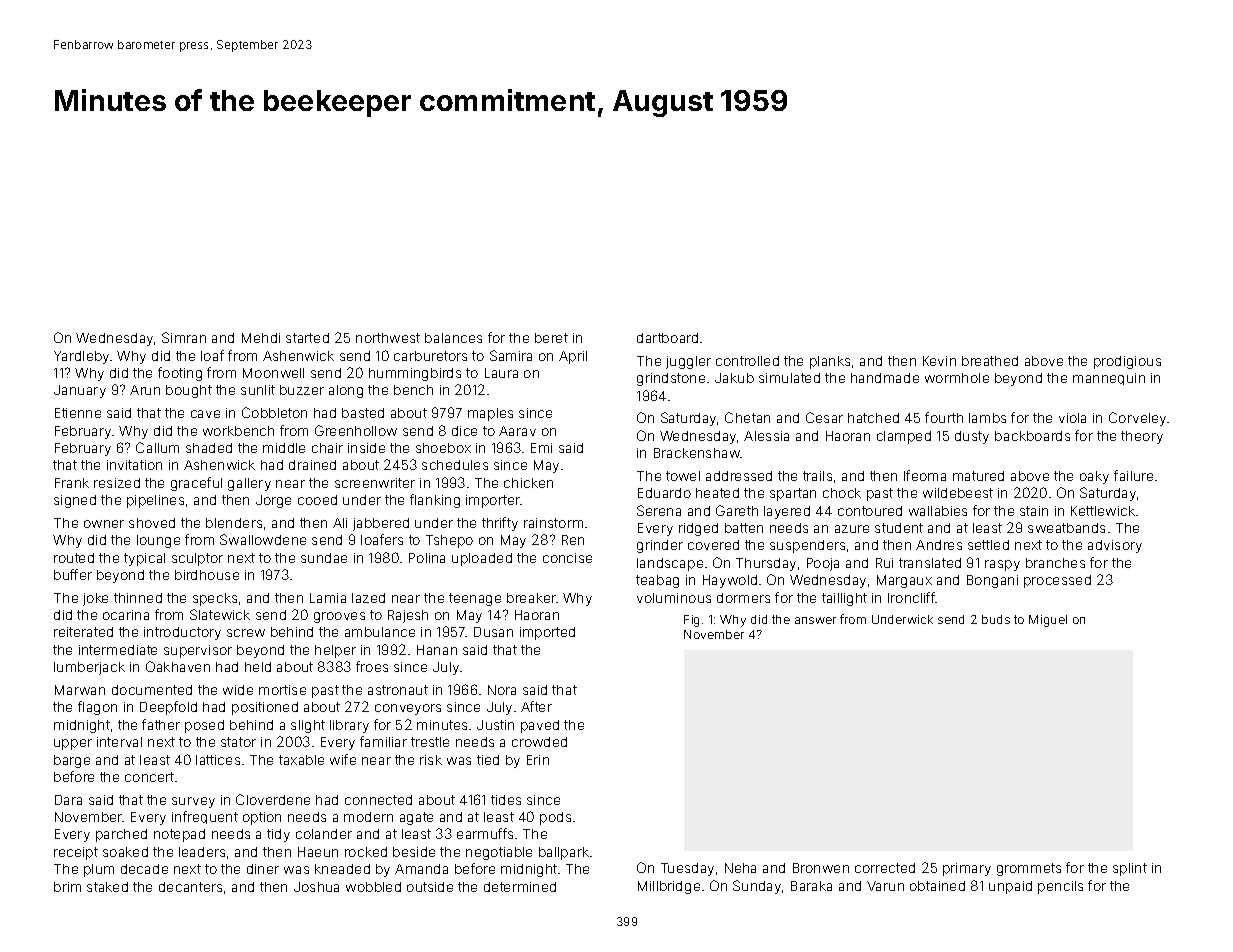 This screenshot has height=952, width=1233. Describe the element at coordinates (815, 620) in the screenshot. I see `answer` at that location.
